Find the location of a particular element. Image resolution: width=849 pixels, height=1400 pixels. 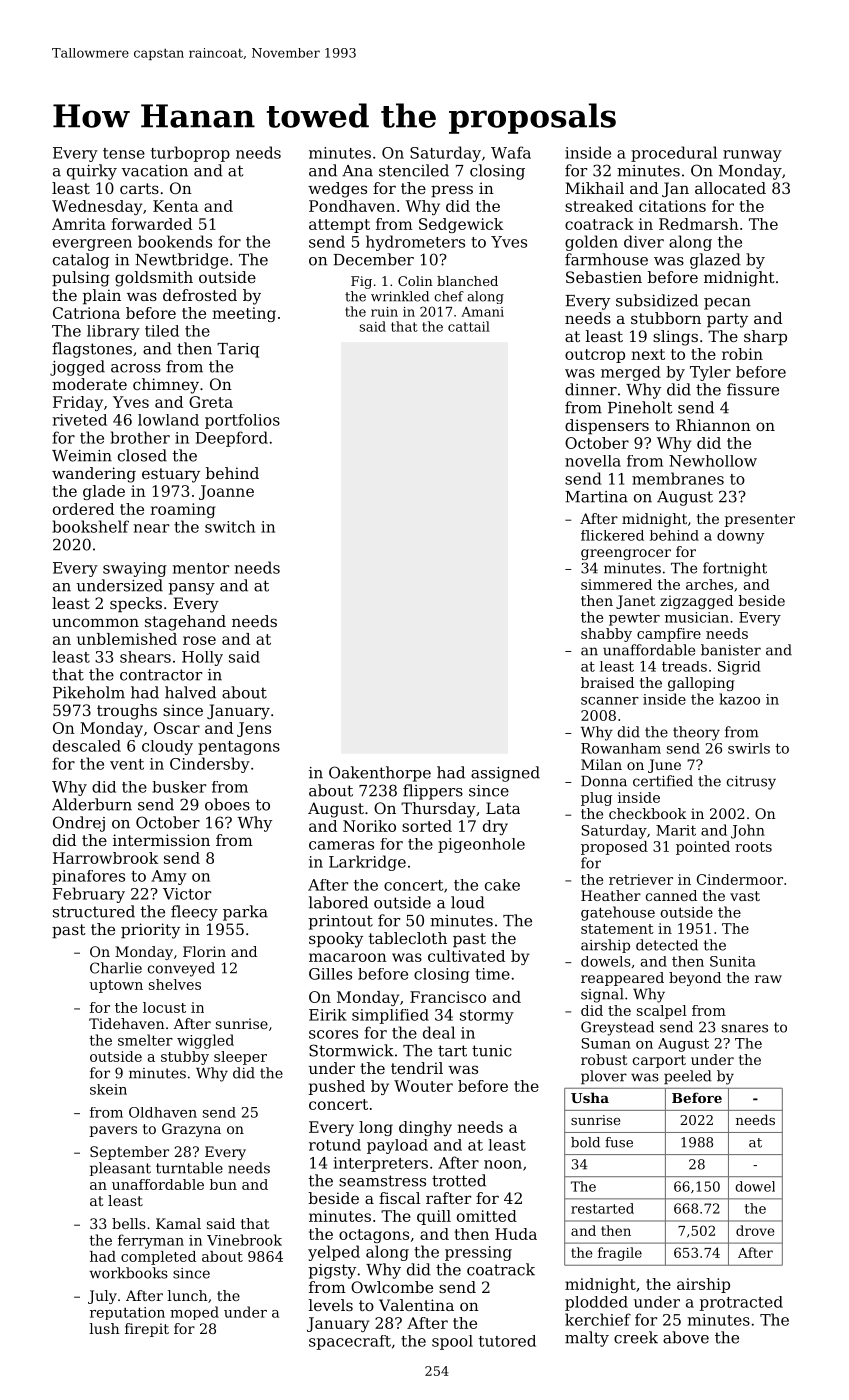

macaroon is located at coordinates (348, 957).
